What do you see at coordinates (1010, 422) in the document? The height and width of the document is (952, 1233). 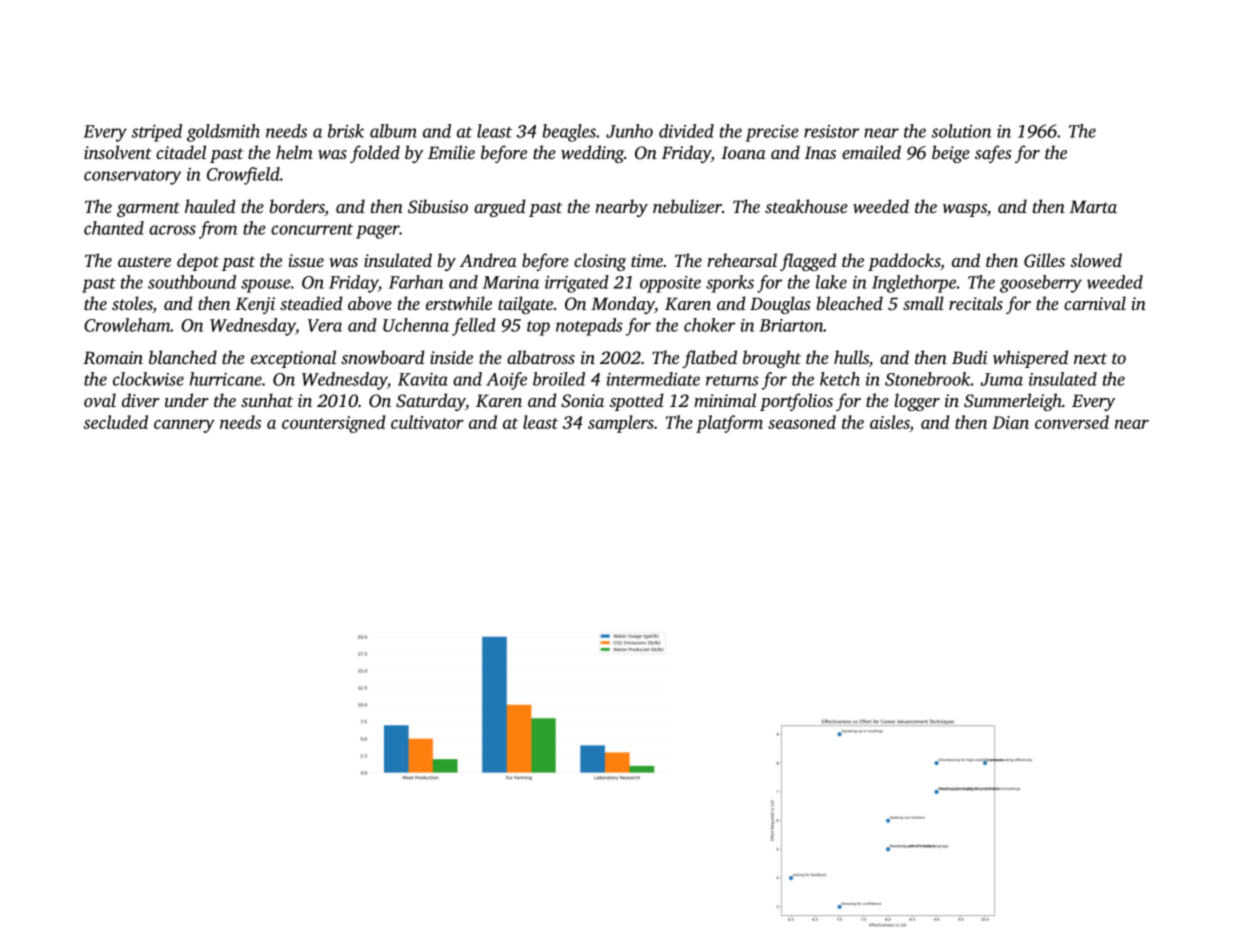 I see `Dian` at bounding box center [1010, 422].
